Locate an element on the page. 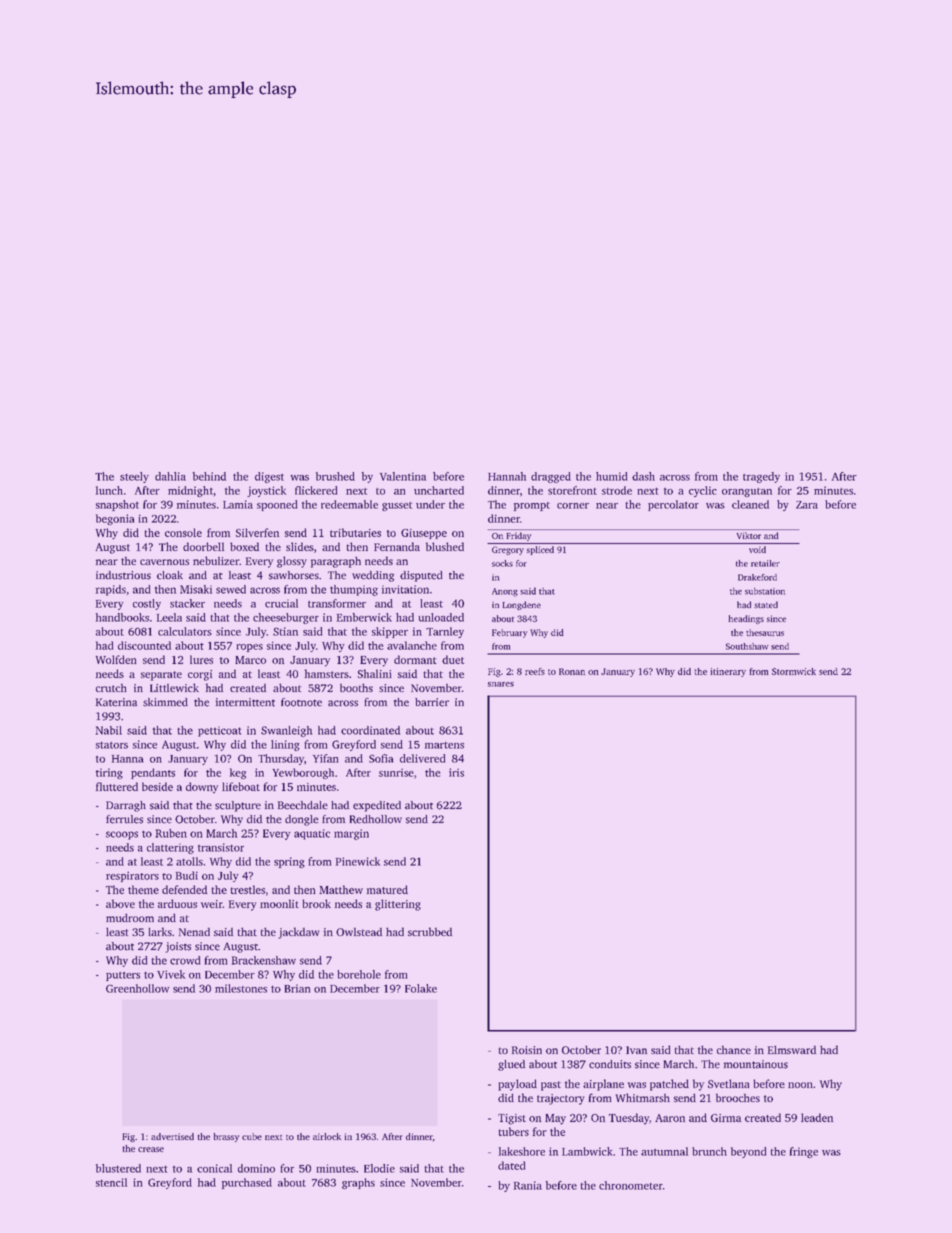 The height and width of the document is (1233, 952). hamsters is located at coordinates (327, 673).
